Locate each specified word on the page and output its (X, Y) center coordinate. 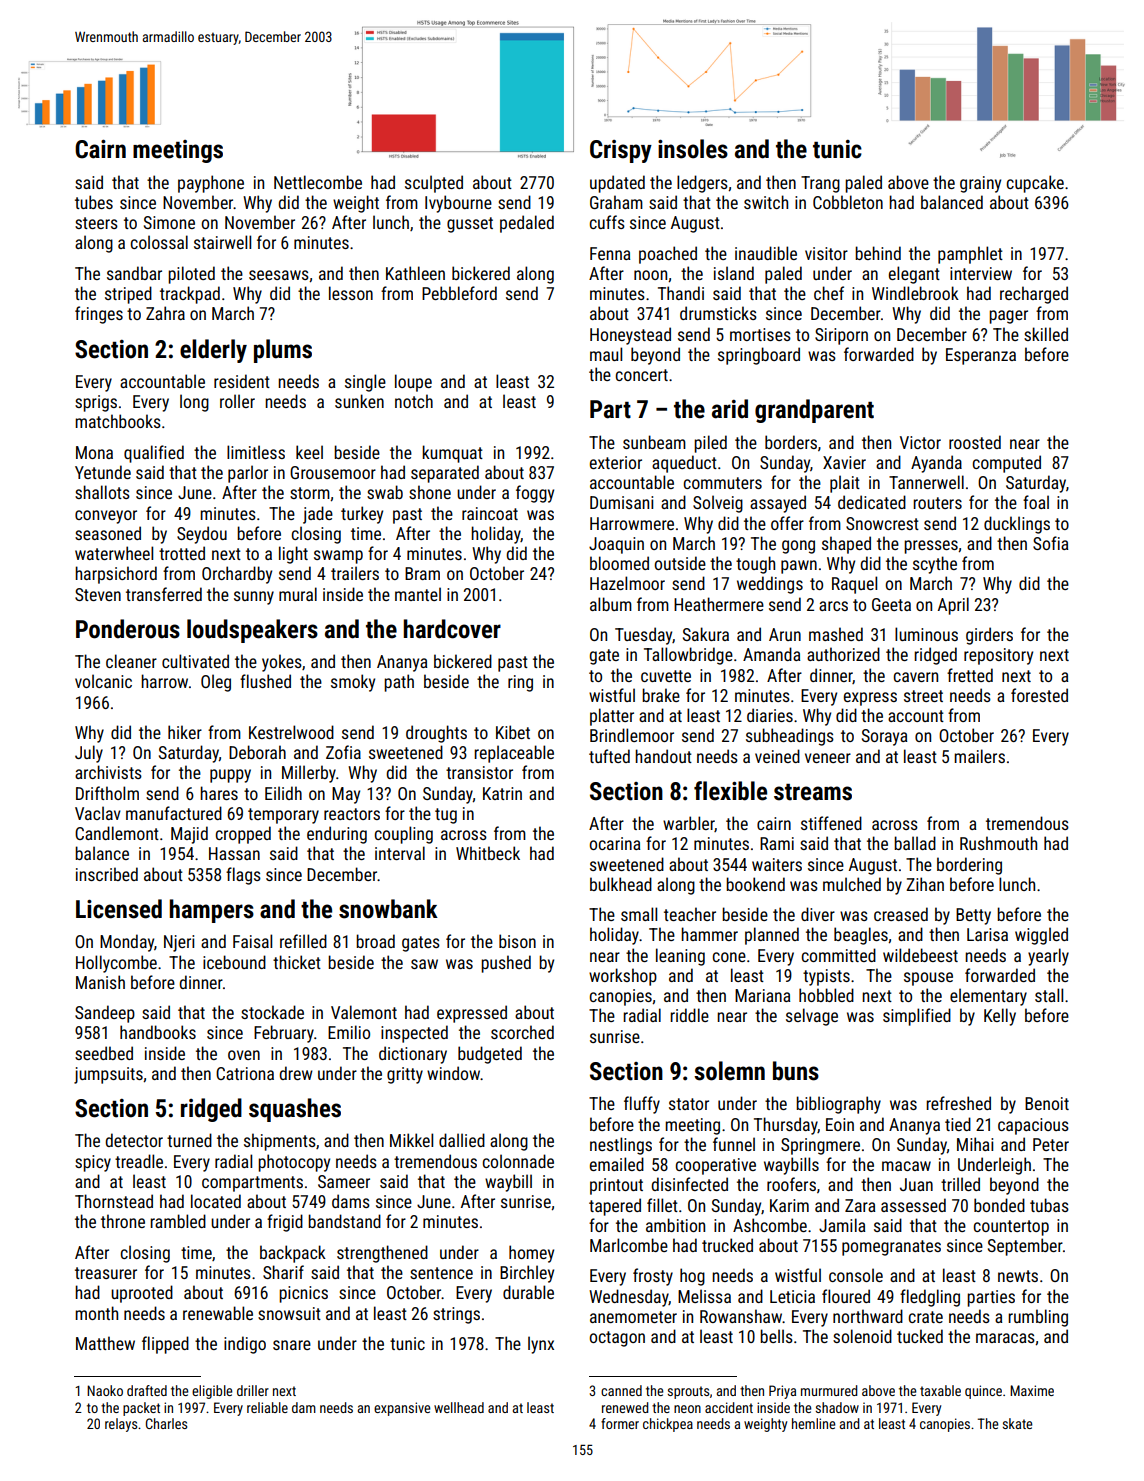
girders (989, 636)
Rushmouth (998, 843)
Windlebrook (915, 293)
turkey (362, 515)
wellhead (459, 1407)
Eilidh (283, 793)
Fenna (610, 253)
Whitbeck (488, 853)
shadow (837, 1407)
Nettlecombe (318, 182)
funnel (734, 1144)
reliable (267, 1407)
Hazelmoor (627, 583)
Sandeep (105, 1014)
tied (958, 1124)
